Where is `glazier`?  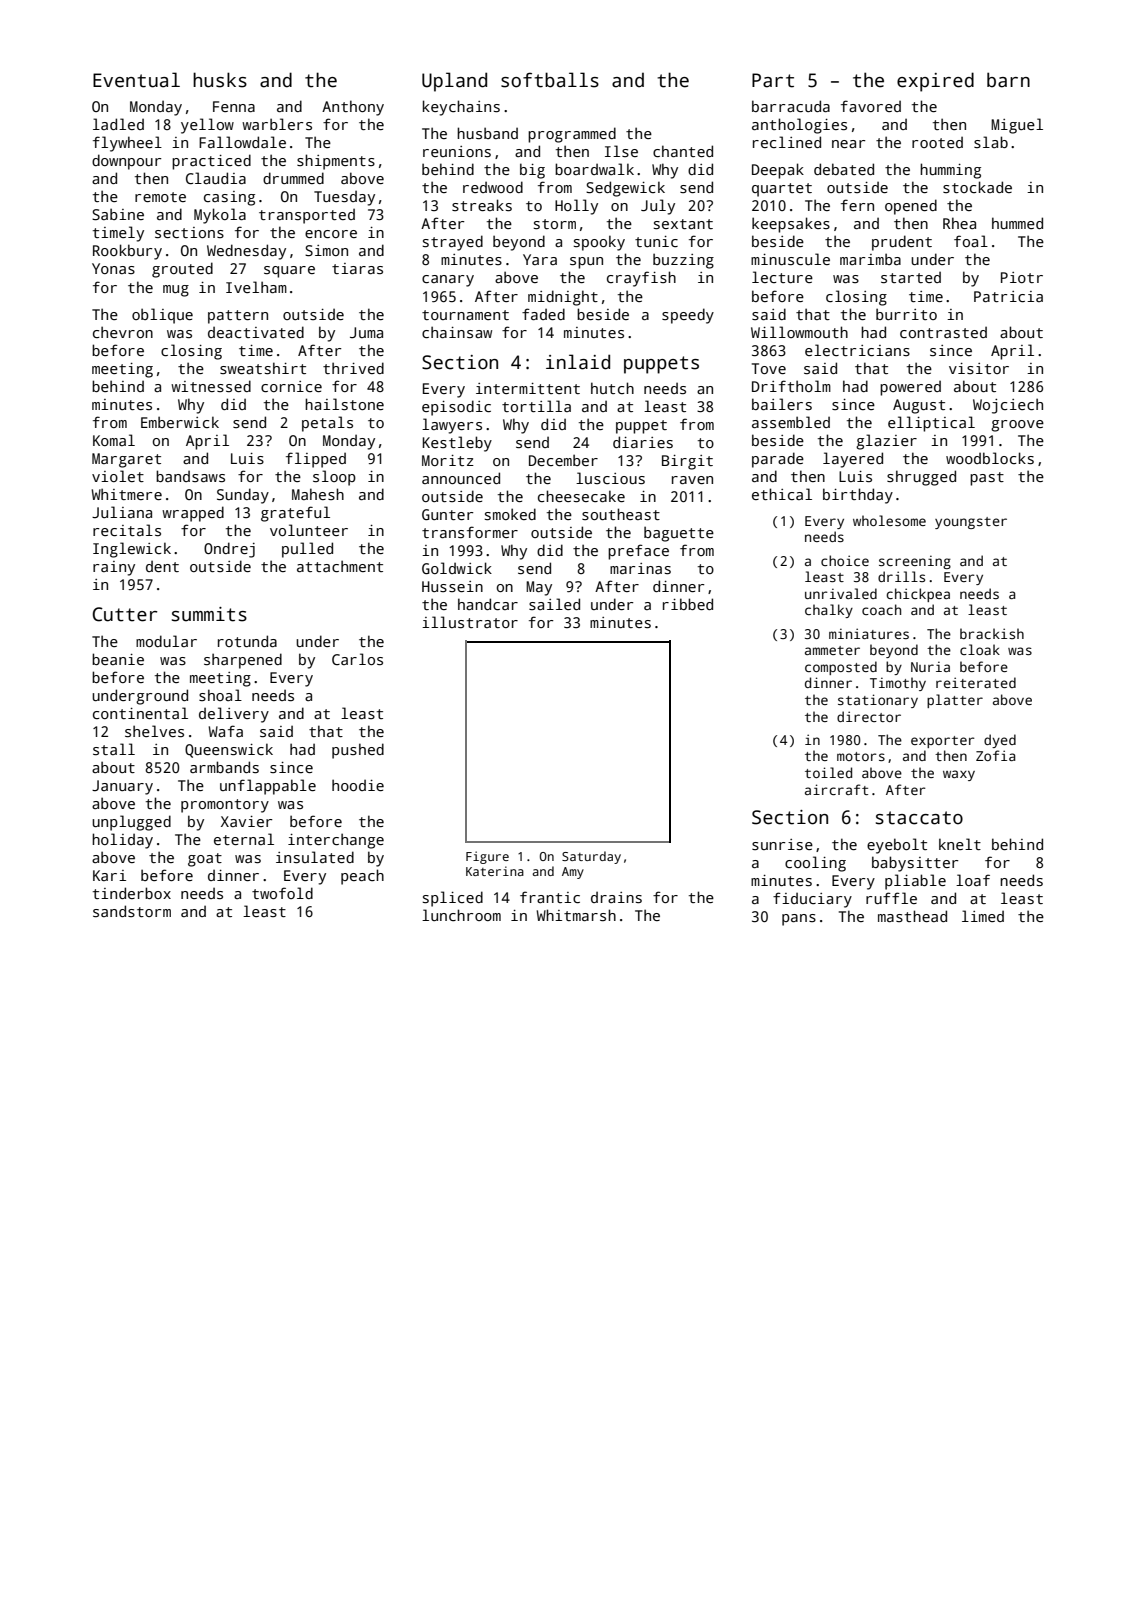 glazier is located at coordinates (886, 442).
